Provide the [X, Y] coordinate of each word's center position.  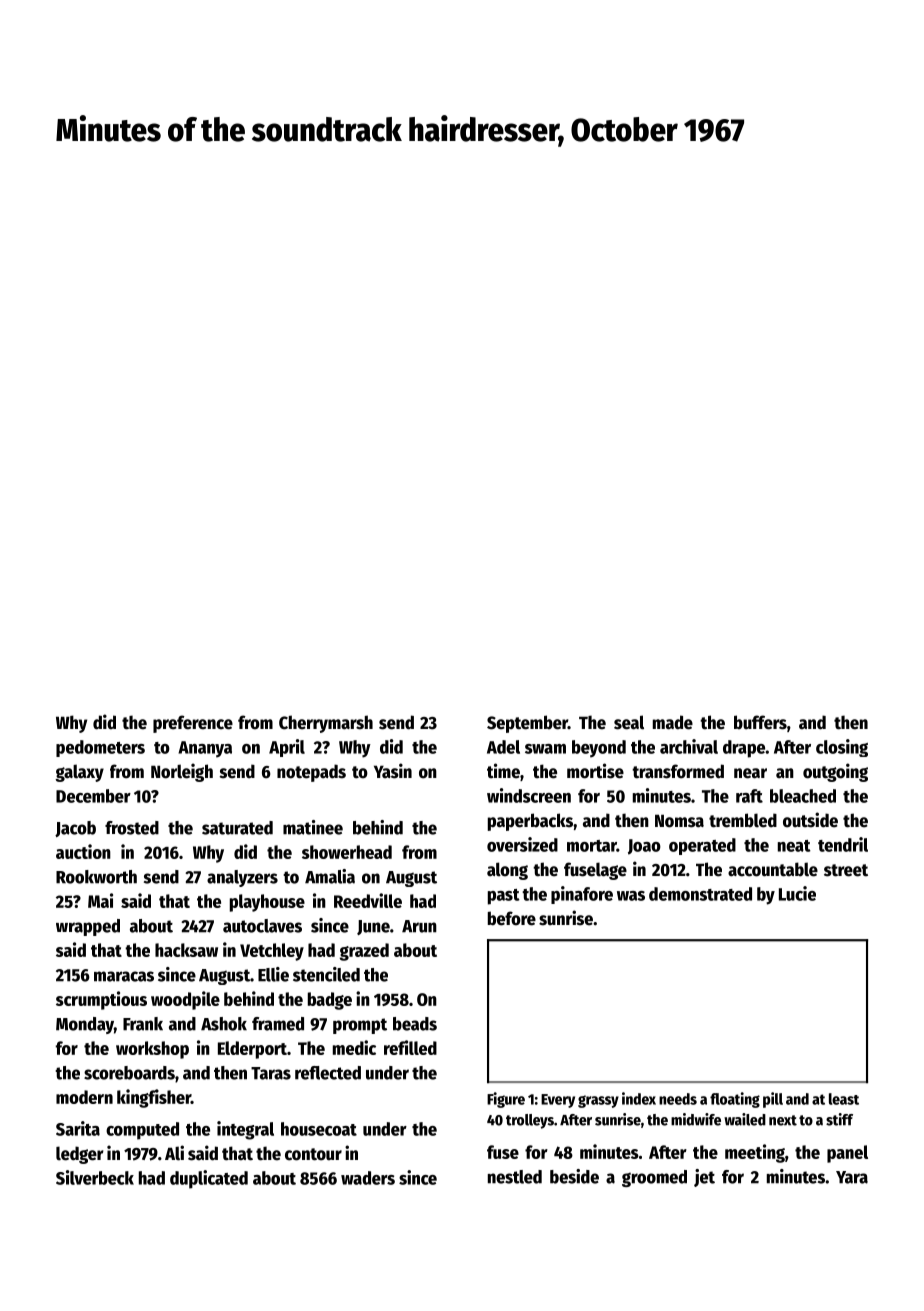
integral [245, 1130]
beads [415, 1024]
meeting [755, 1153]
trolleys [530, 1121]
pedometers [100, 748]
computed [142, 1131]
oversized [522, 844]
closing [842, 748]
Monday [85, 1025]
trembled [743, 820]
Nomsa [679, 821]
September [527, 724]
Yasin [393, 771]
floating [735, 1100]
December [93, 796]
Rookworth [96, 877]
